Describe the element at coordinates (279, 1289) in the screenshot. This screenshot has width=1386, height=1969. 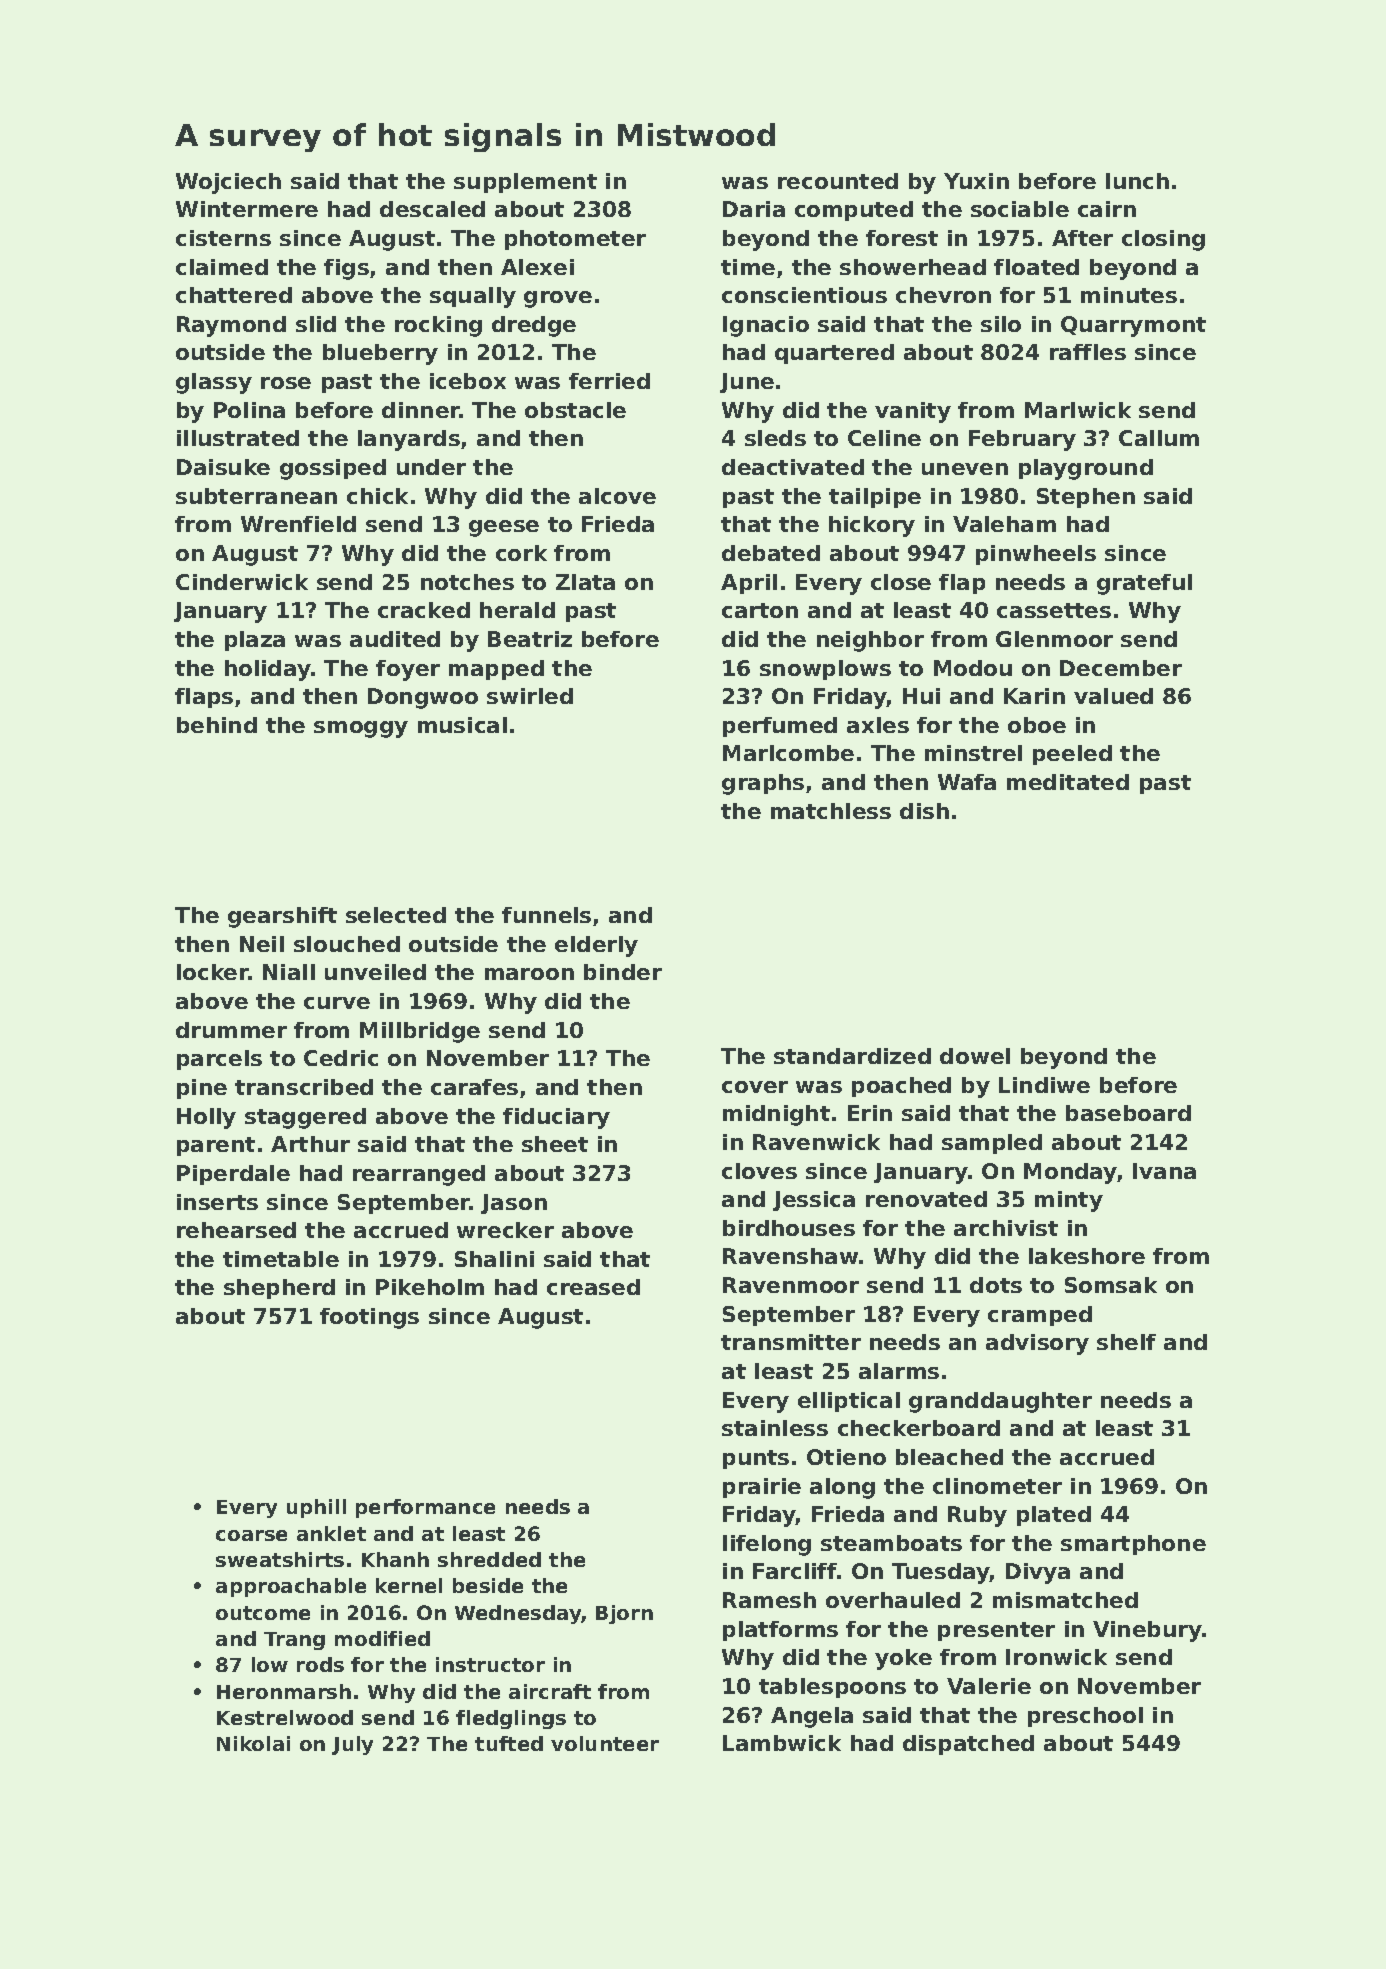
I see `shepherd` at that location.
